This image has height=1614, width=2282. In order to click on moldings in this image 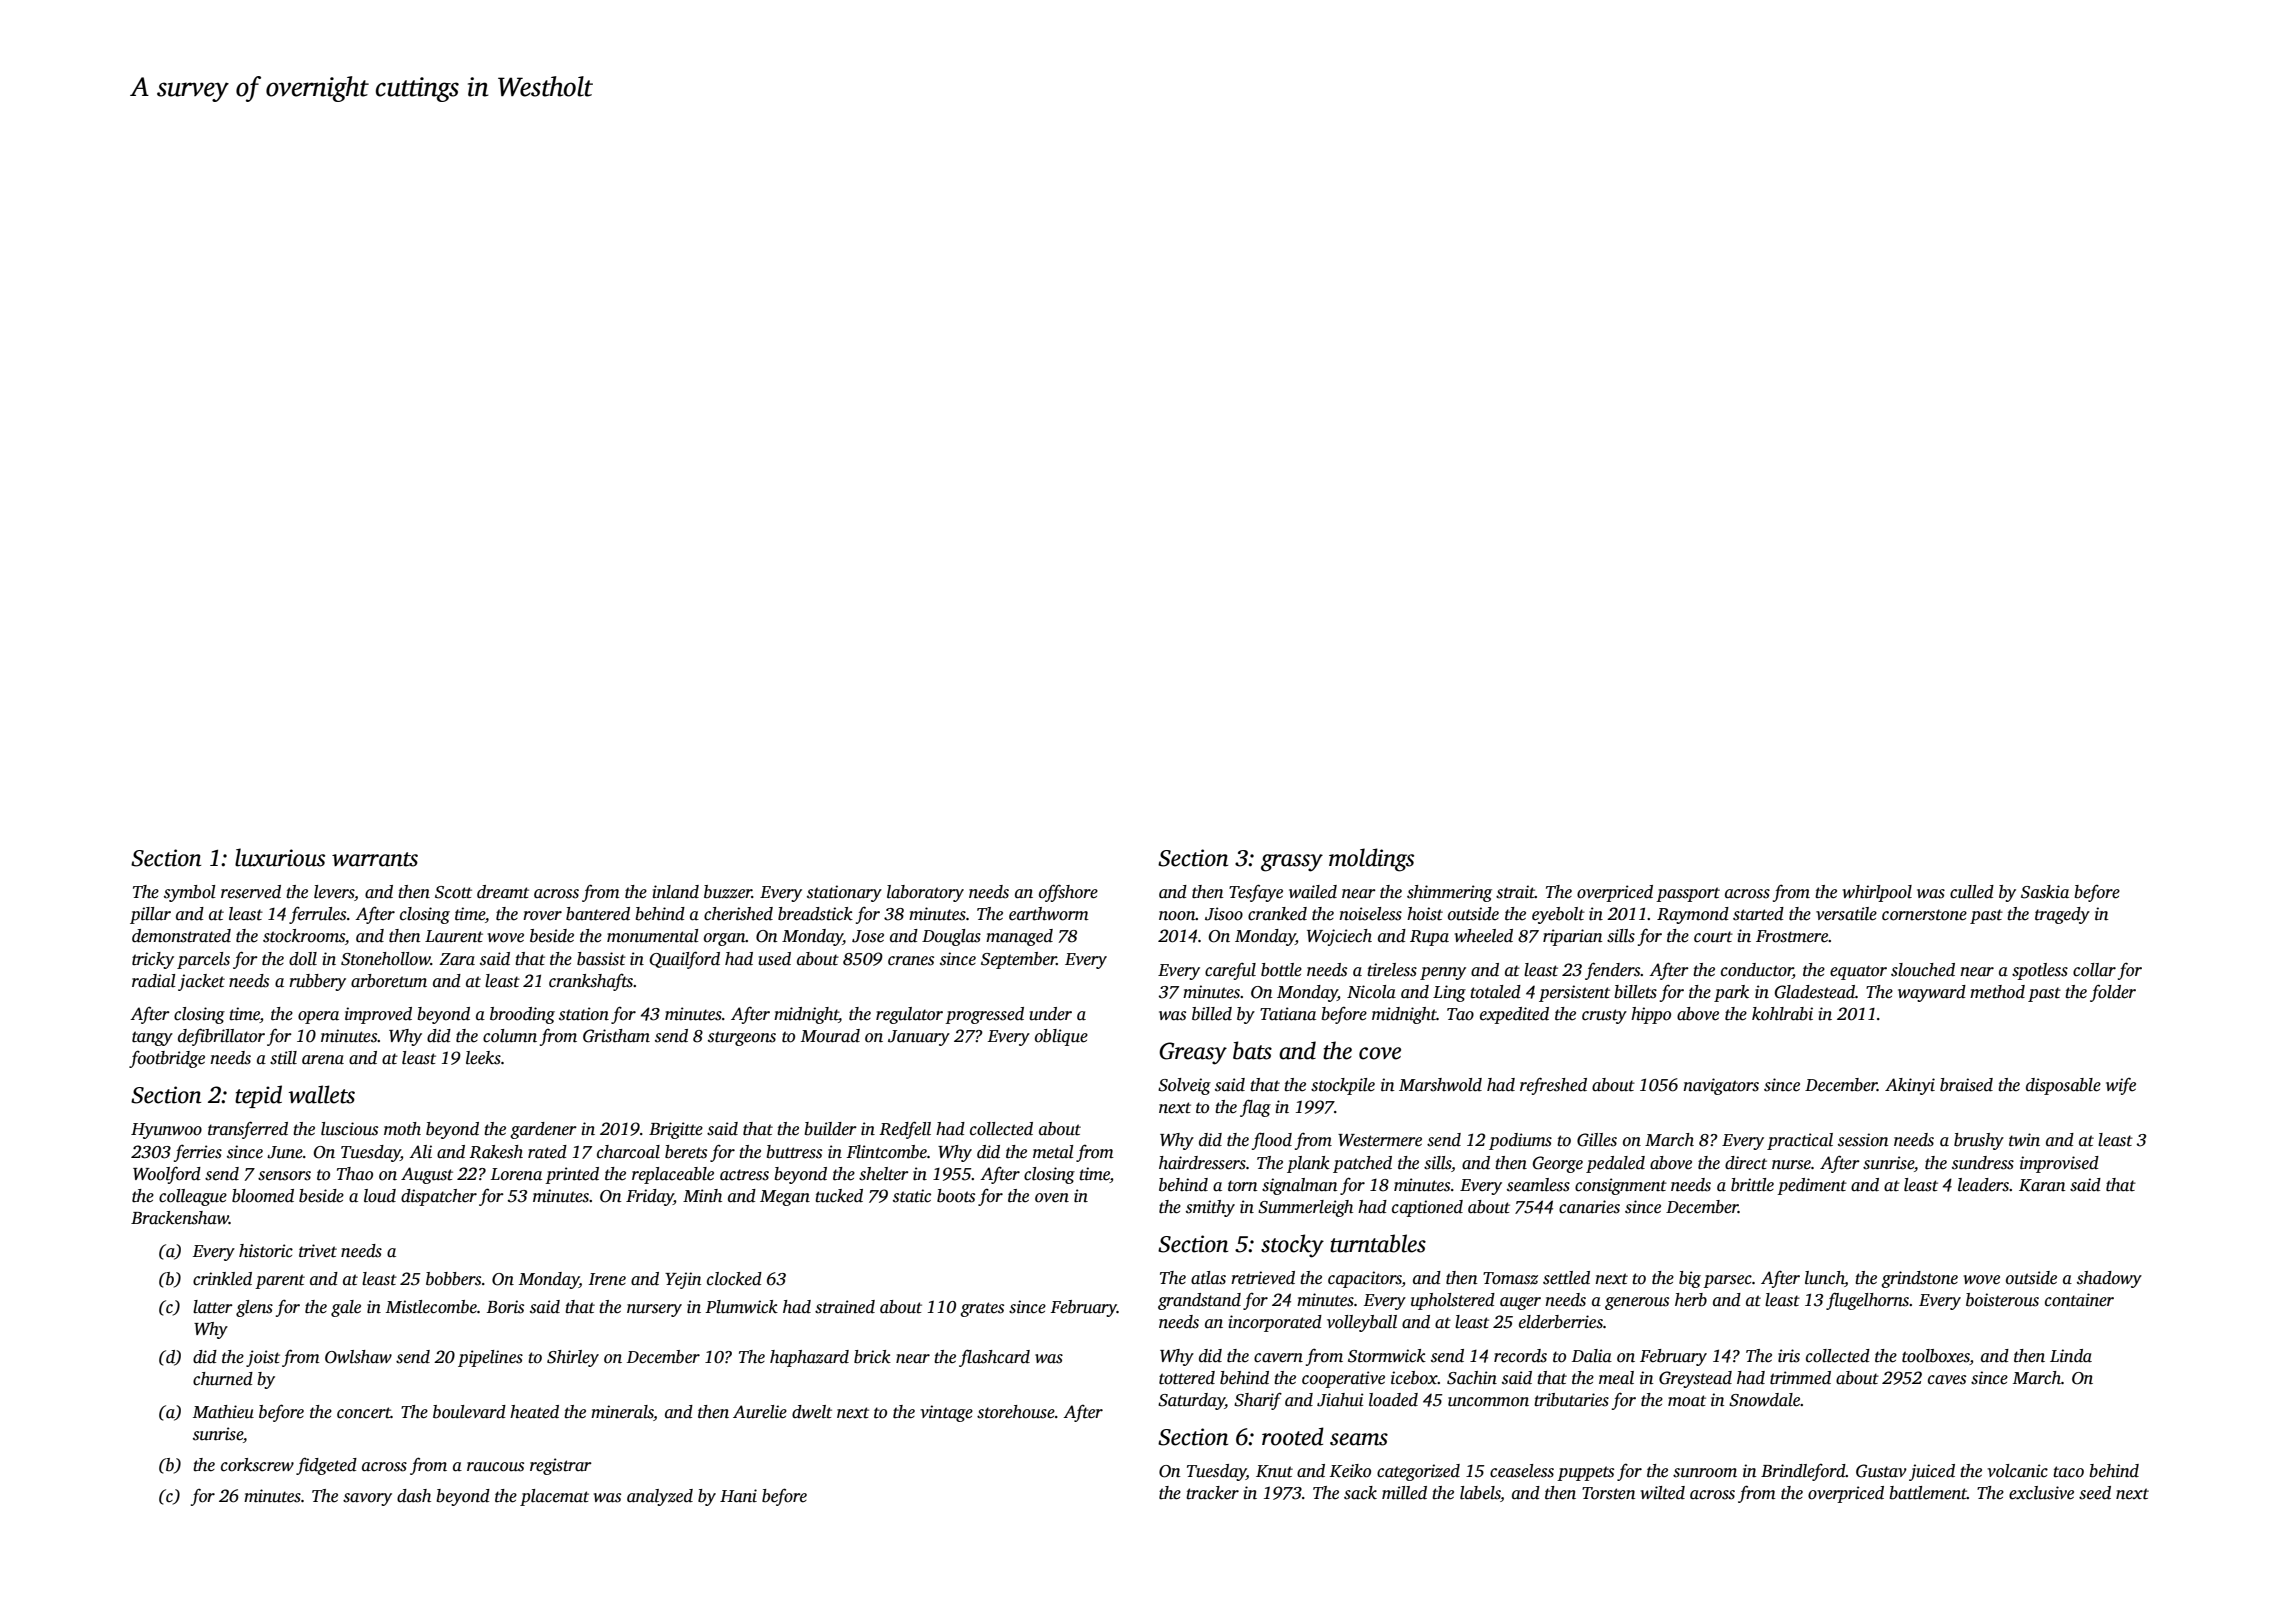, I will do `click(1371, 860)`.
